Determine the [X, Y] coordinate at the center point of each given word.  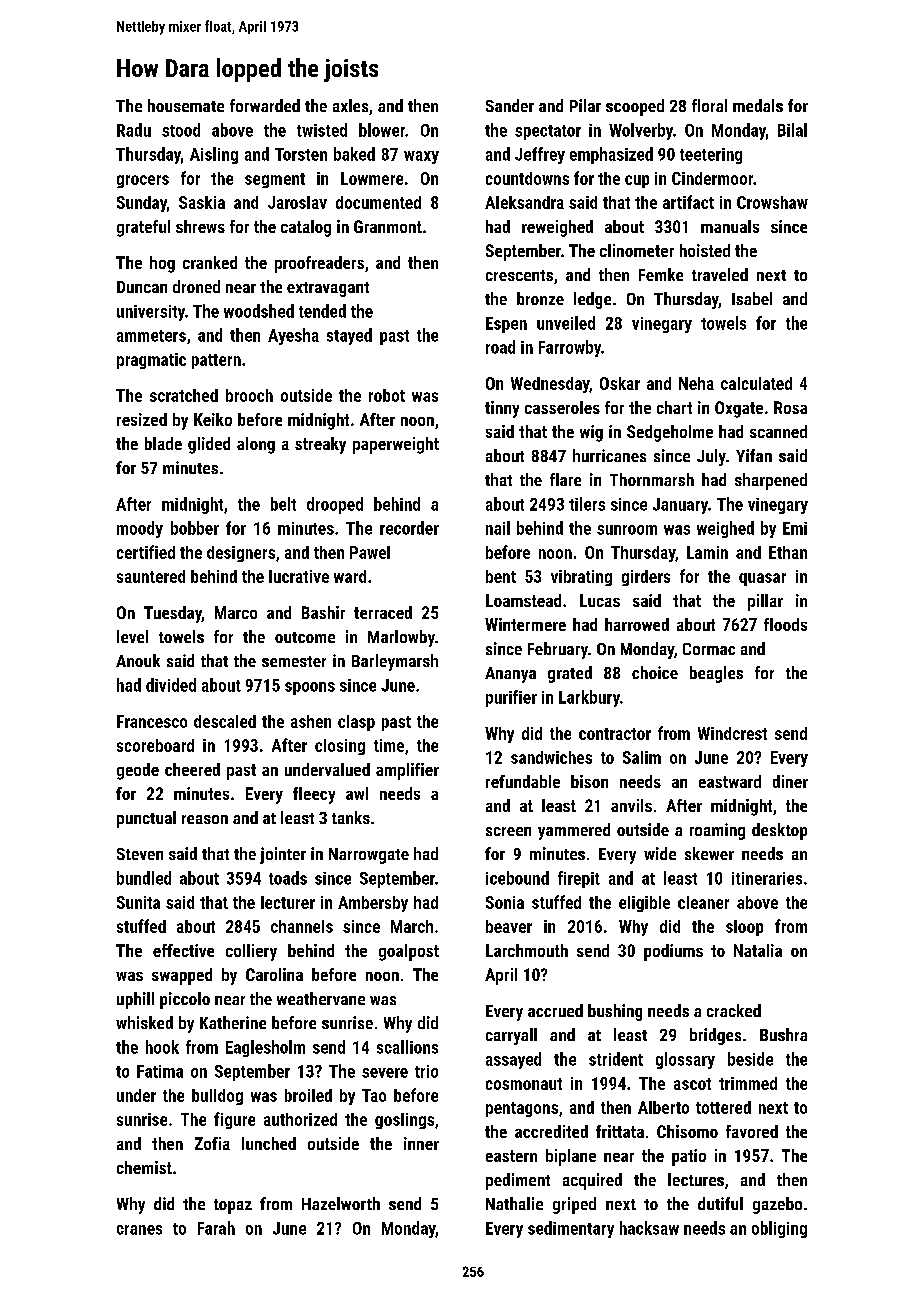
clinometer [637, 250]
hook [162, 1047]
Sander [510, 105]
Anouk [138, 660]
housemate [186, 105]
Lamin [707, 552]
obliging [779, 1229]
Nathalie [514, 1203]
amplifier [407, 771]
